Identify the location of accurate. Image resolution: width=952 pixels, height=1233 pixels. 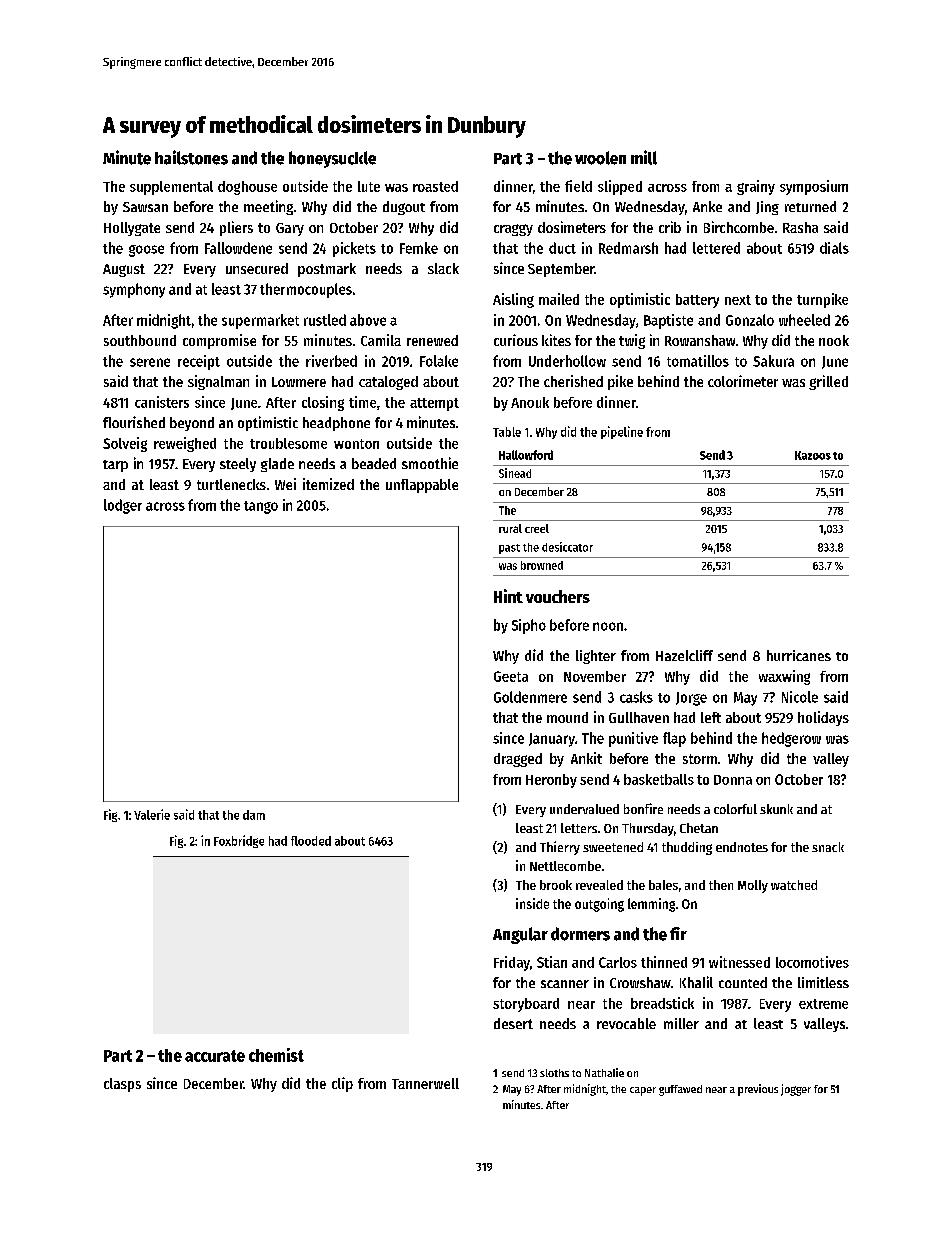
(215, 1056).
